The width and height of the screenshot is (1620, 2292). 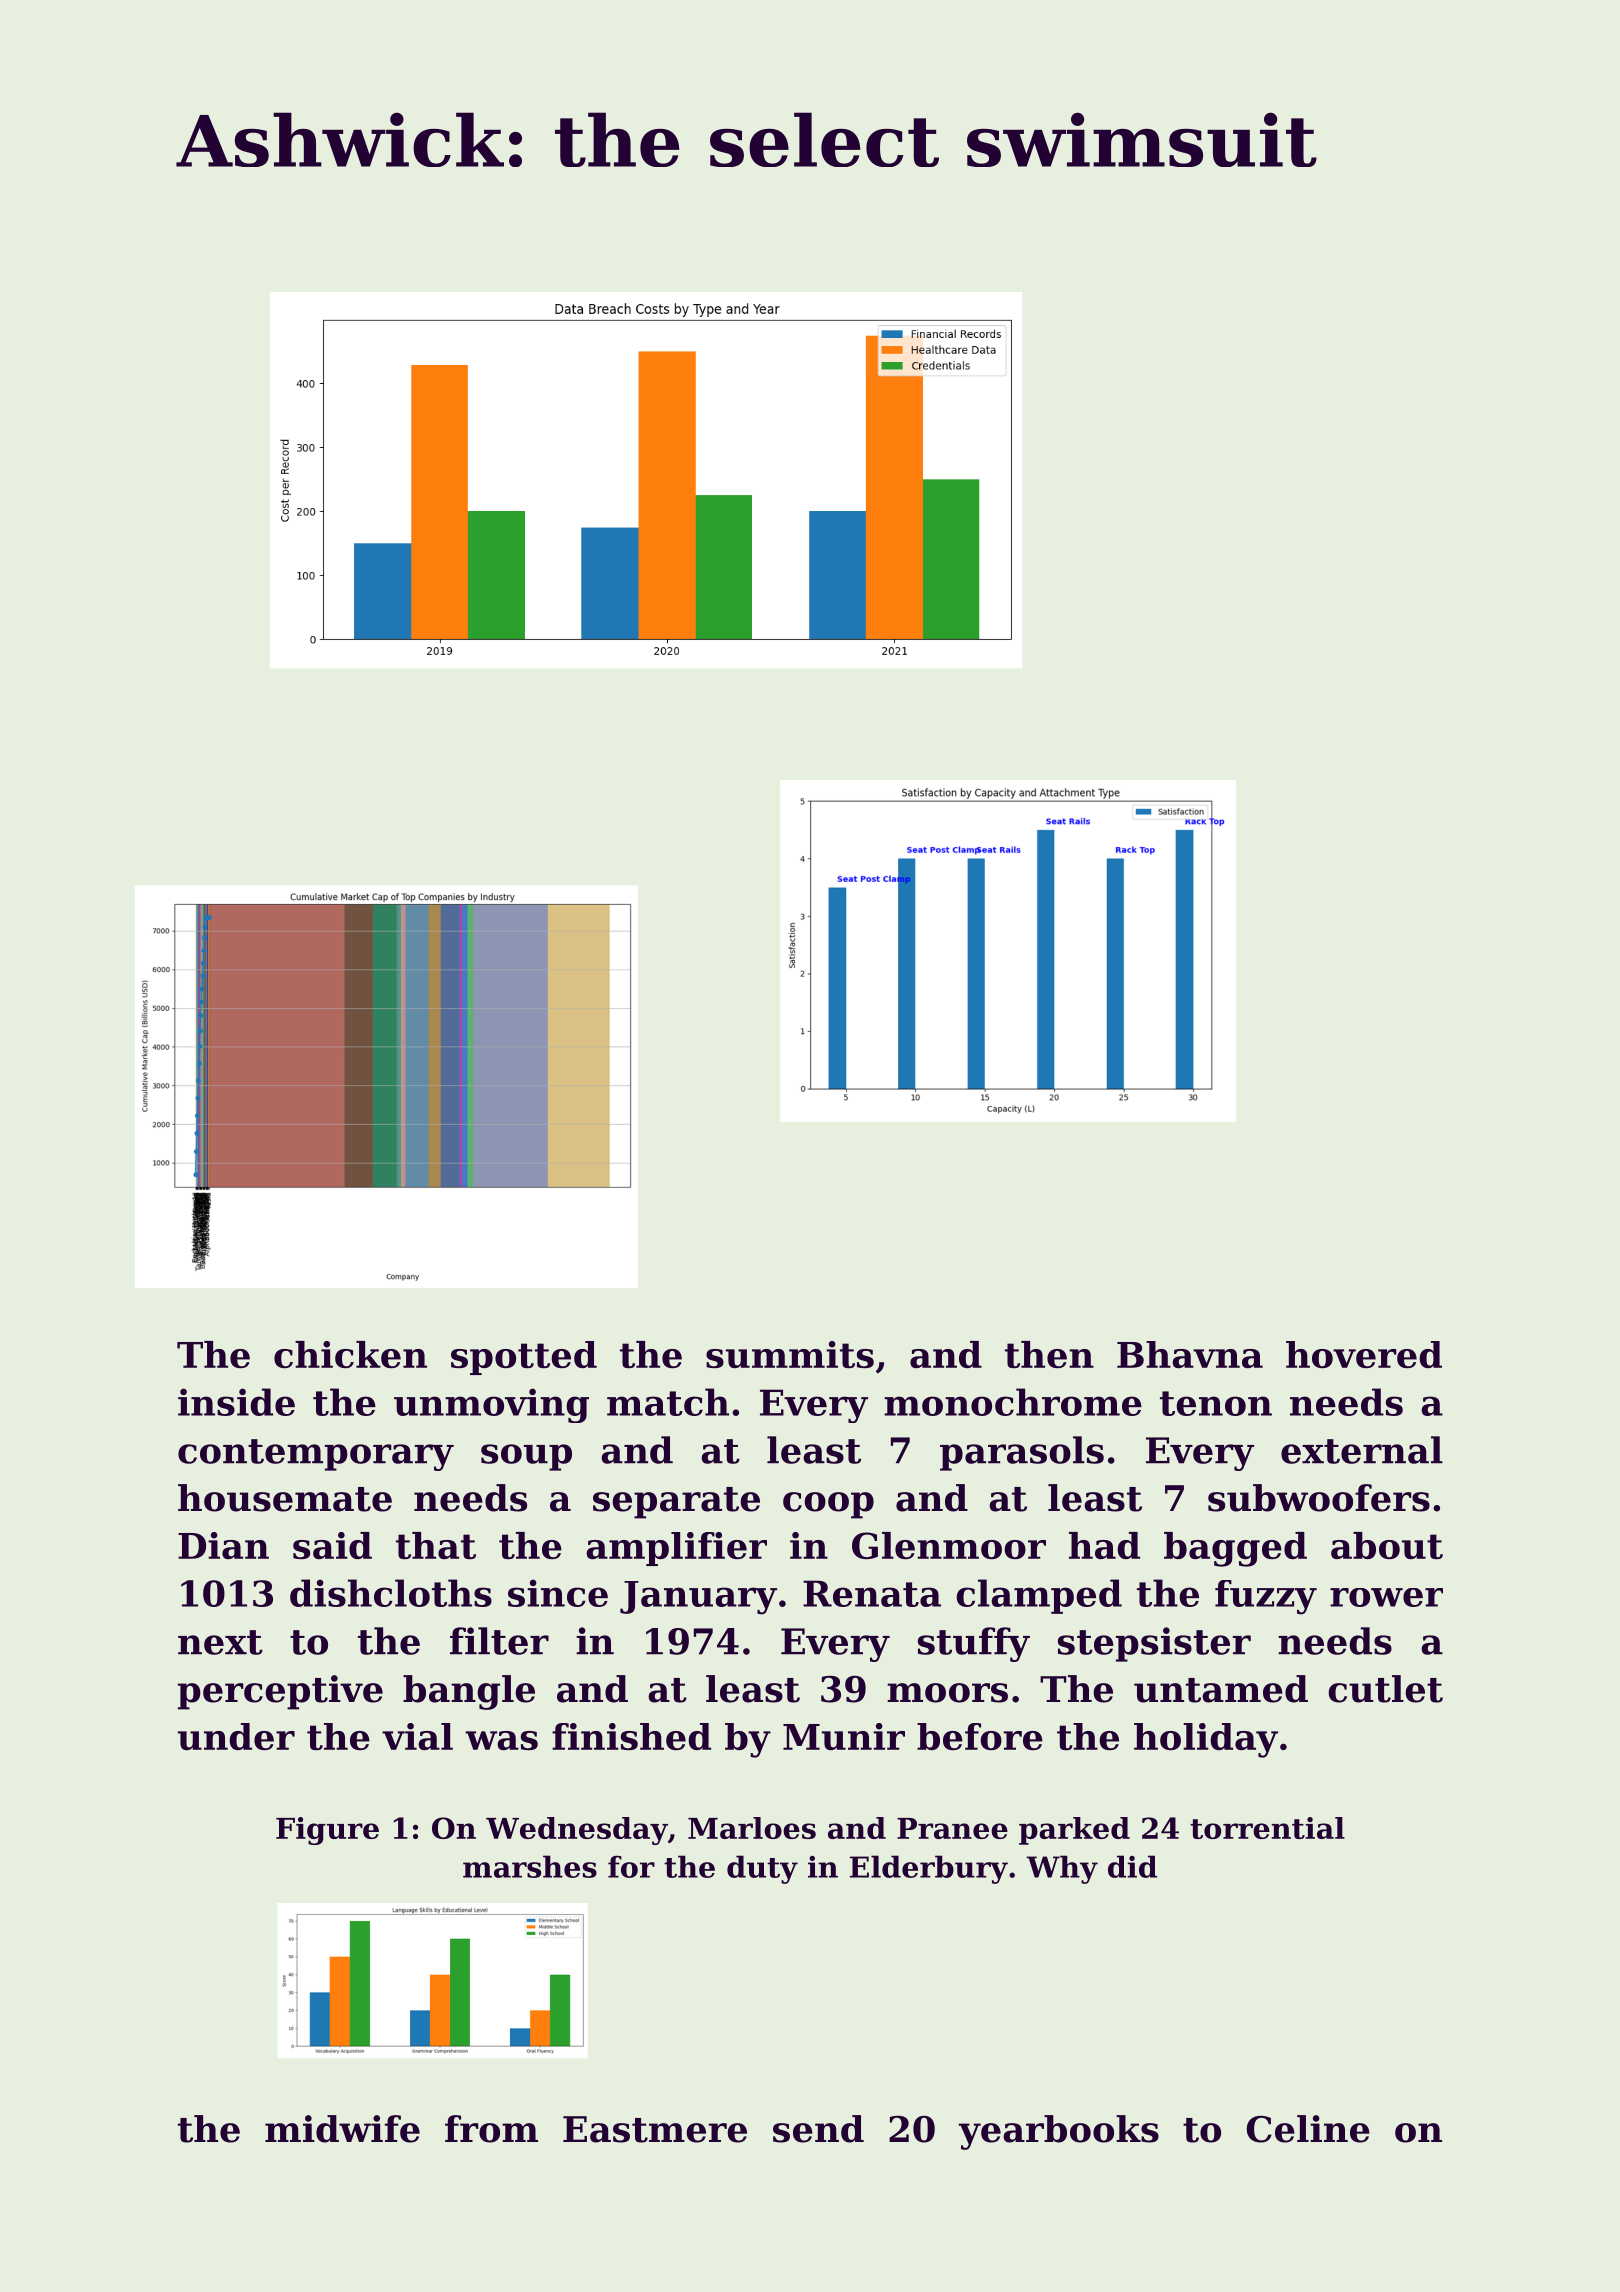 What do you see at coordinates (530, 1866) in the screenshot?
I see `marshes` at bounding box center [530, 1866].
